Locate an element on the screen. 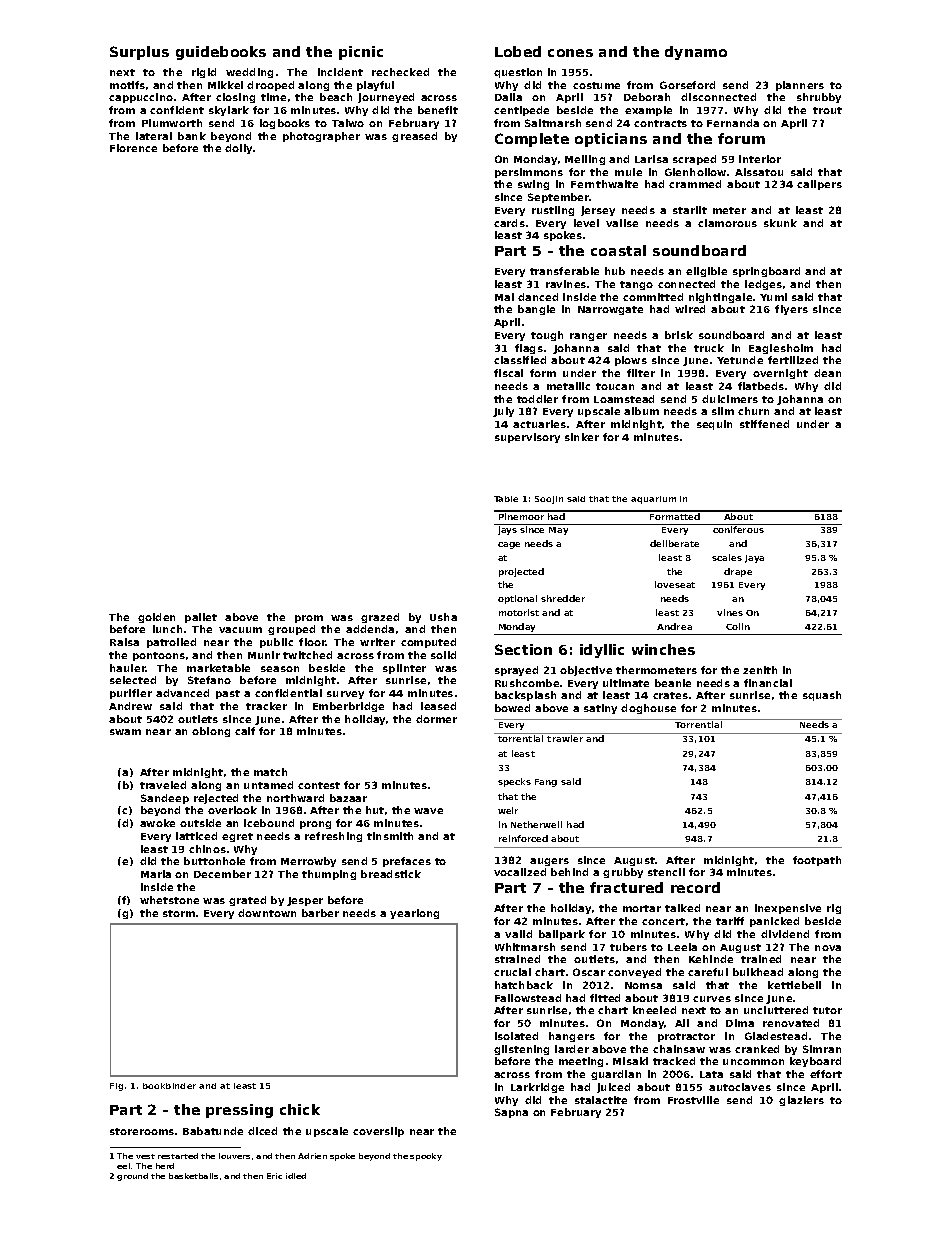  Gorseford is located at coordinates (687, 85).
